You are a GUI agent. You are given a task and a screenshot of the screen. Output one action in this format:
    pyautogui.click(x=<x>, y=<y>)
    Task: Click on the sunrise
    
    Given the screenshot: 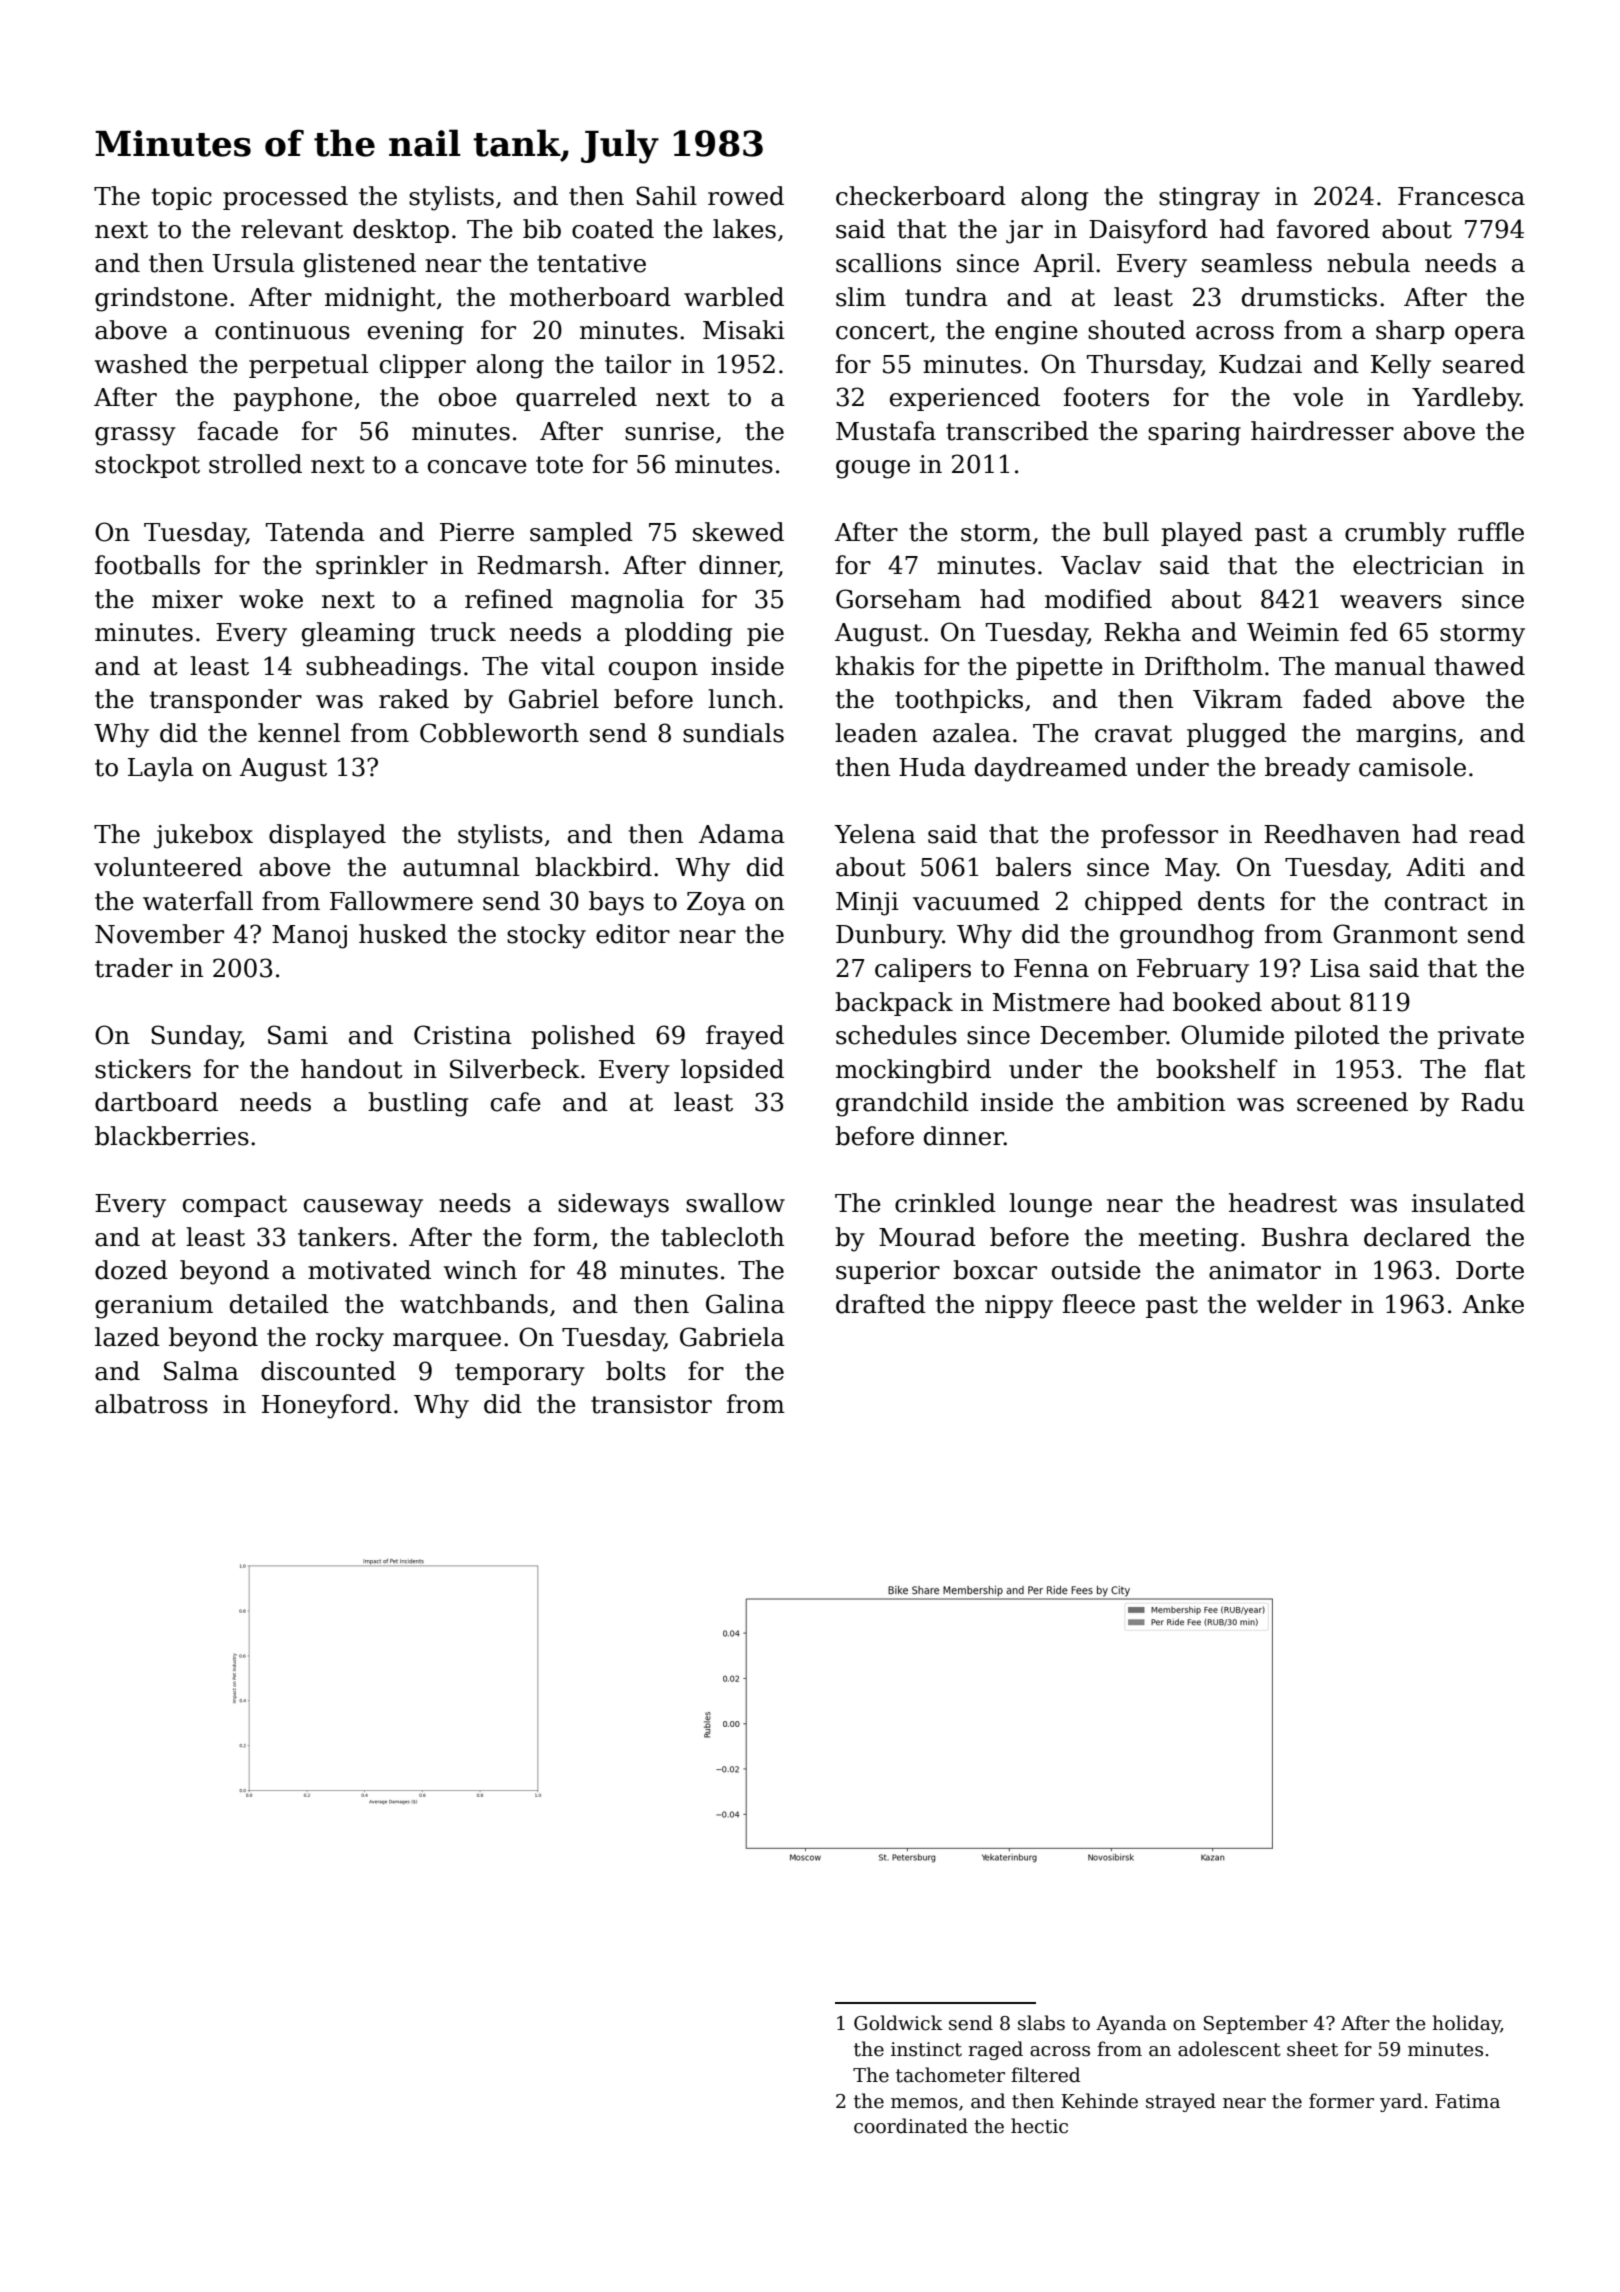 What is the action you would take?
    pyautogui.click(x=669, y=431)
